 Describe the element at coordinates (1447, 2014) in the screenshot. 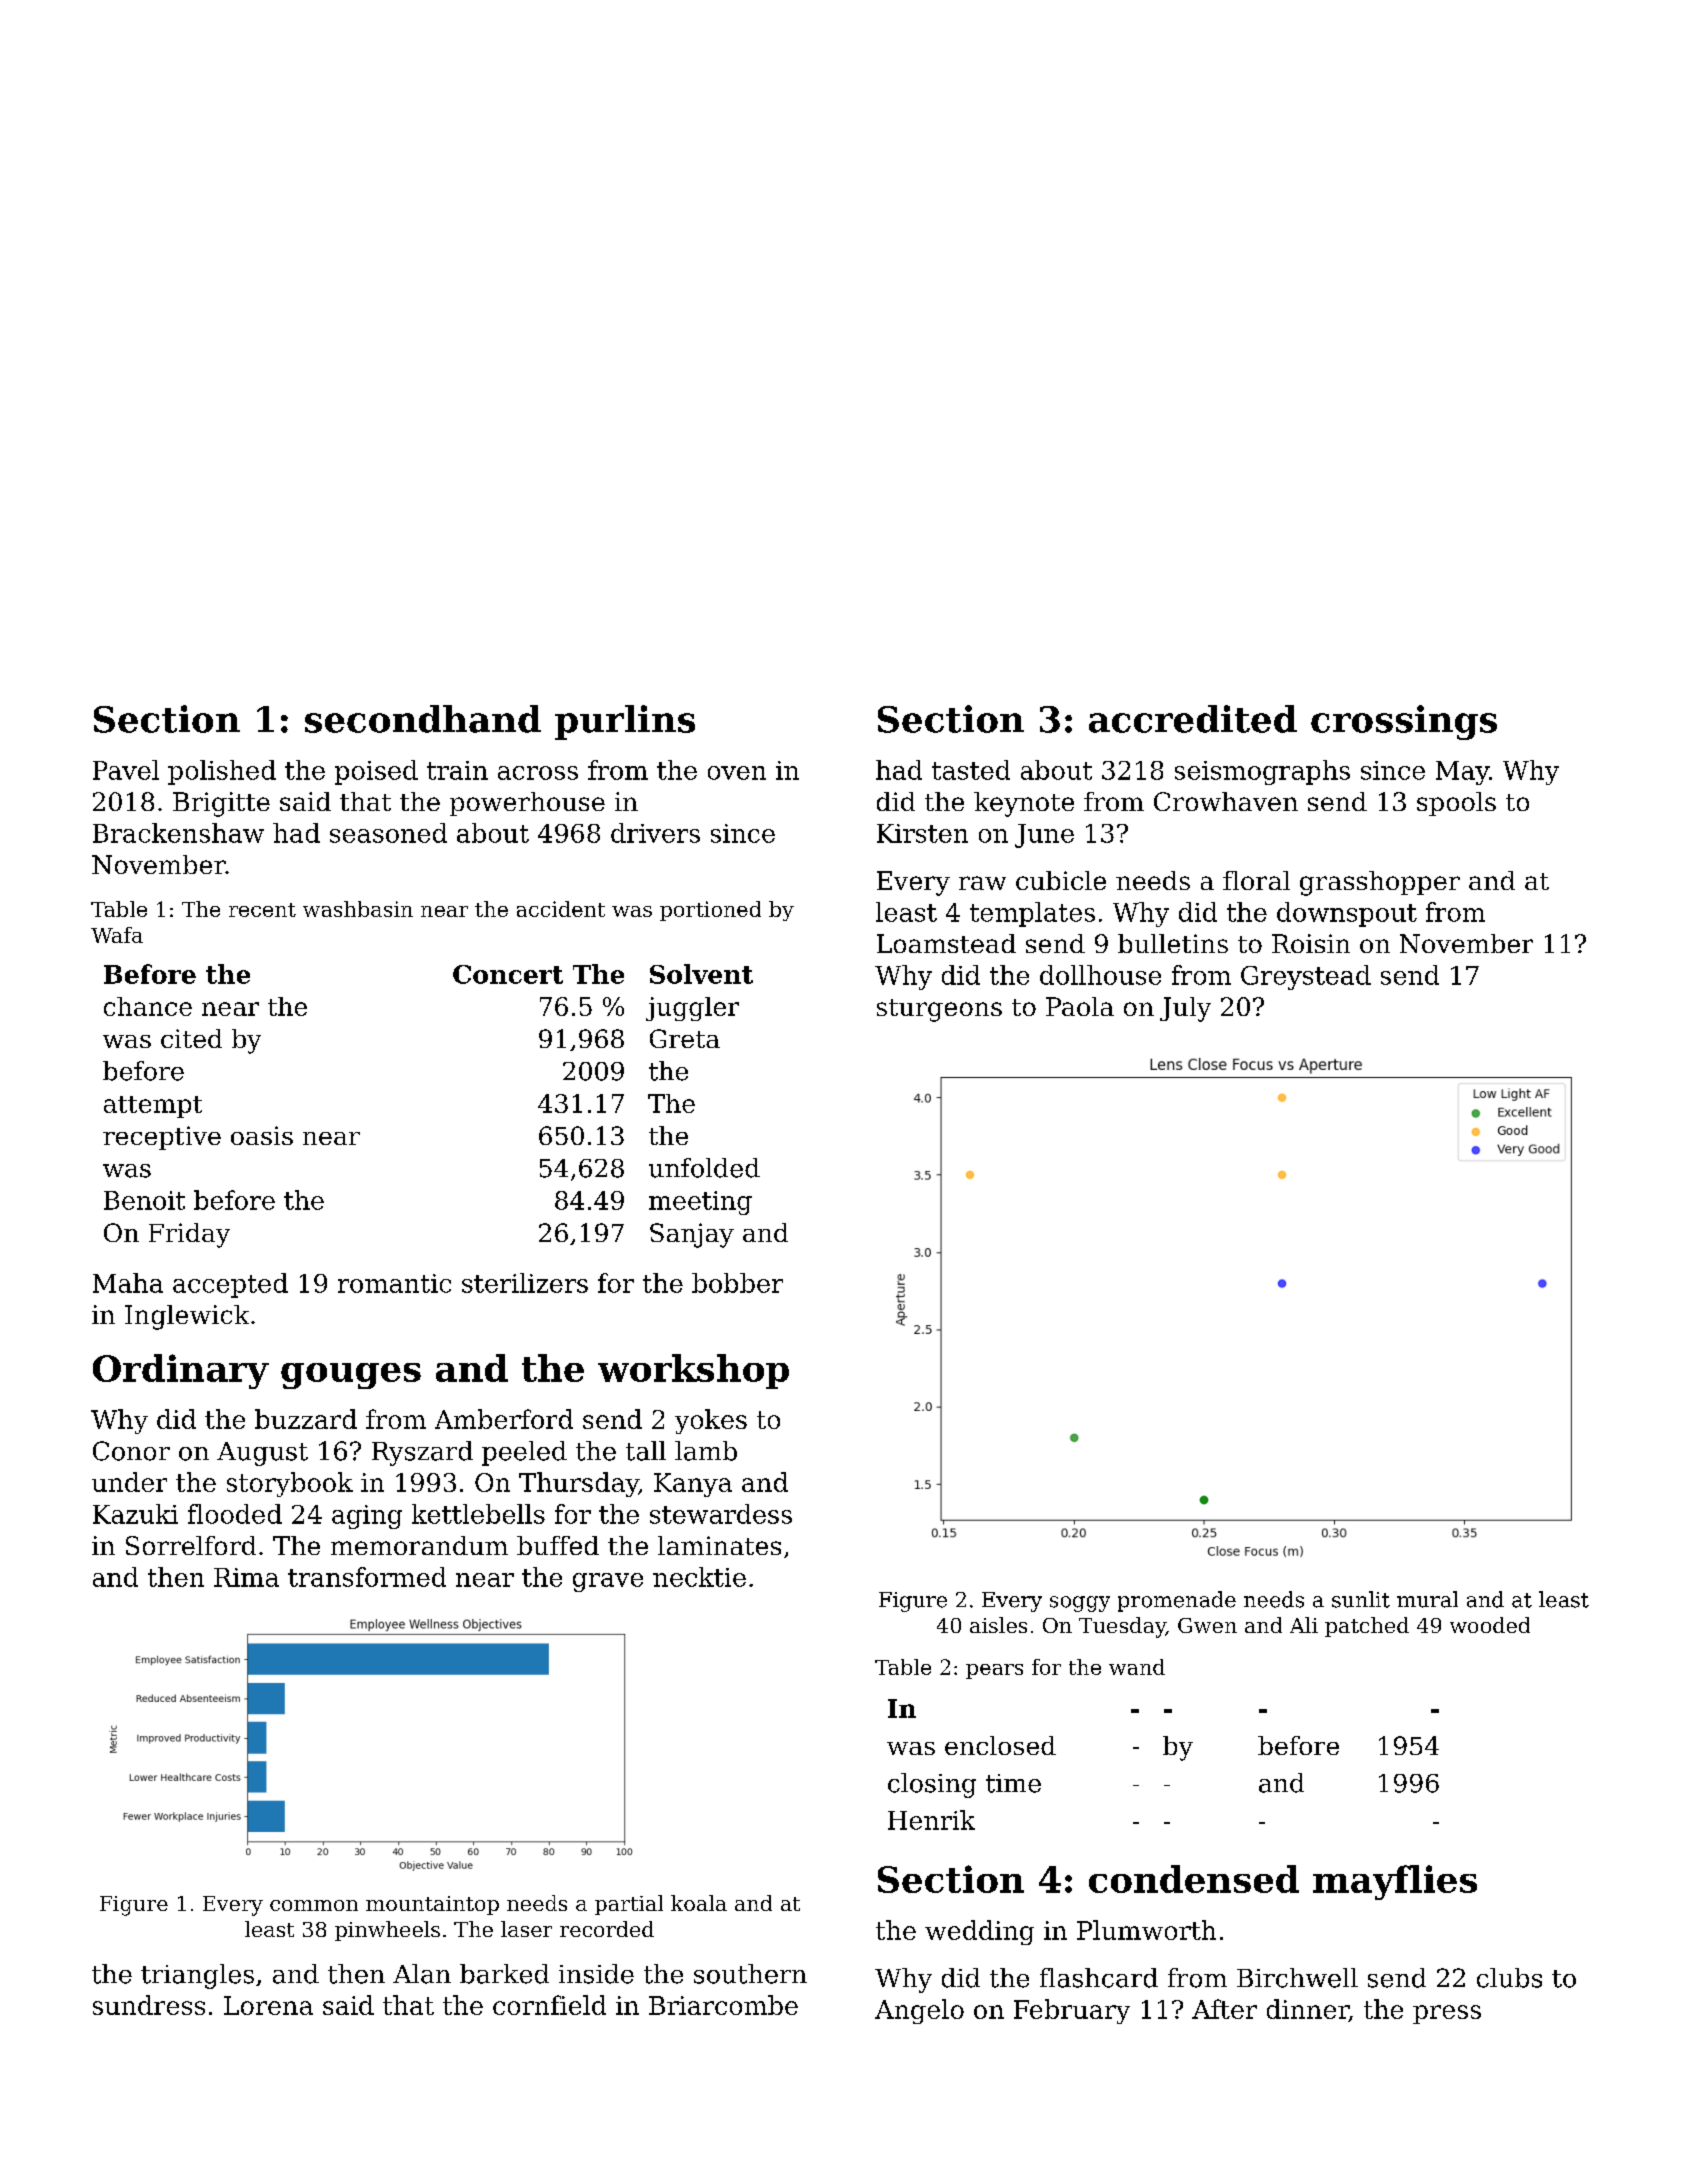

I see `press` at that location.
